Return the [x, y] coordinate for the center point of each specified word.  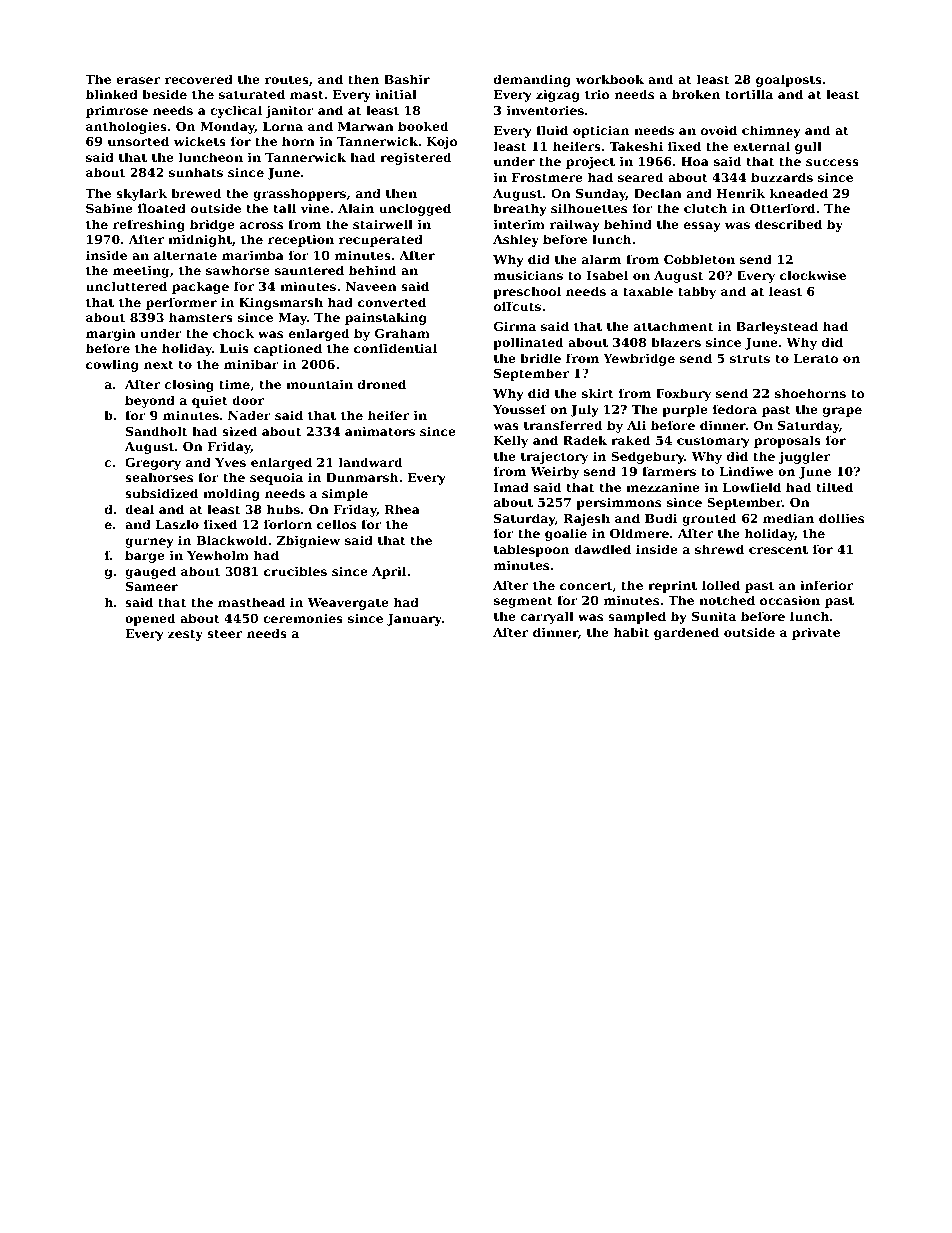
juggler [804, 457]
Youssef [520, 409]
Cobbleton [699, 259]
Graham [402, 333]
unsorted [138, 141]
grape [842, 412]
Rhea [402, 509]
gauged [150, 572]
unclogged [415, 209]
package [200, 287]
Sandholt [156, 431]
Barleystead [777, 327]
